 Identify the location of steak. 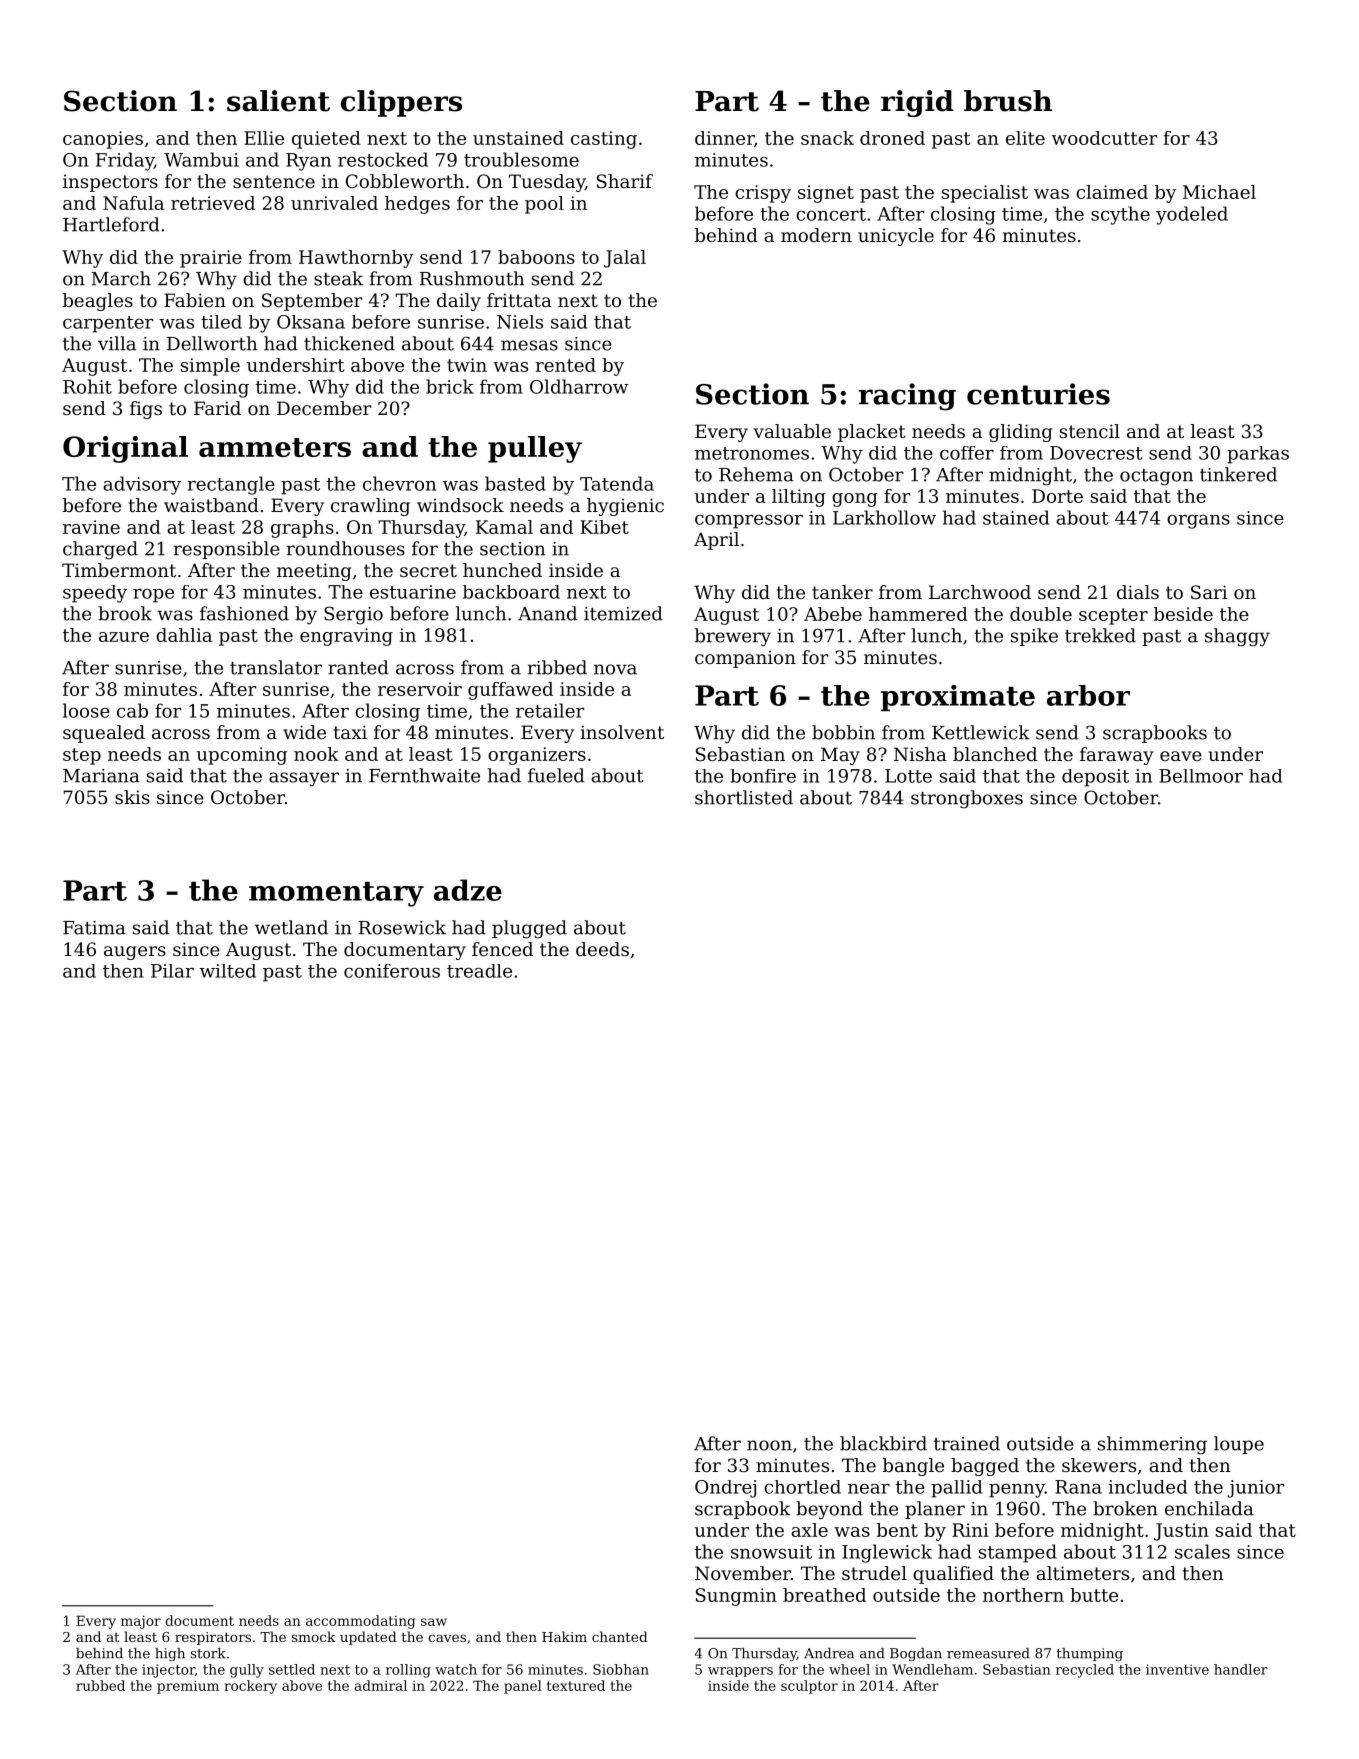
(338, 278).
